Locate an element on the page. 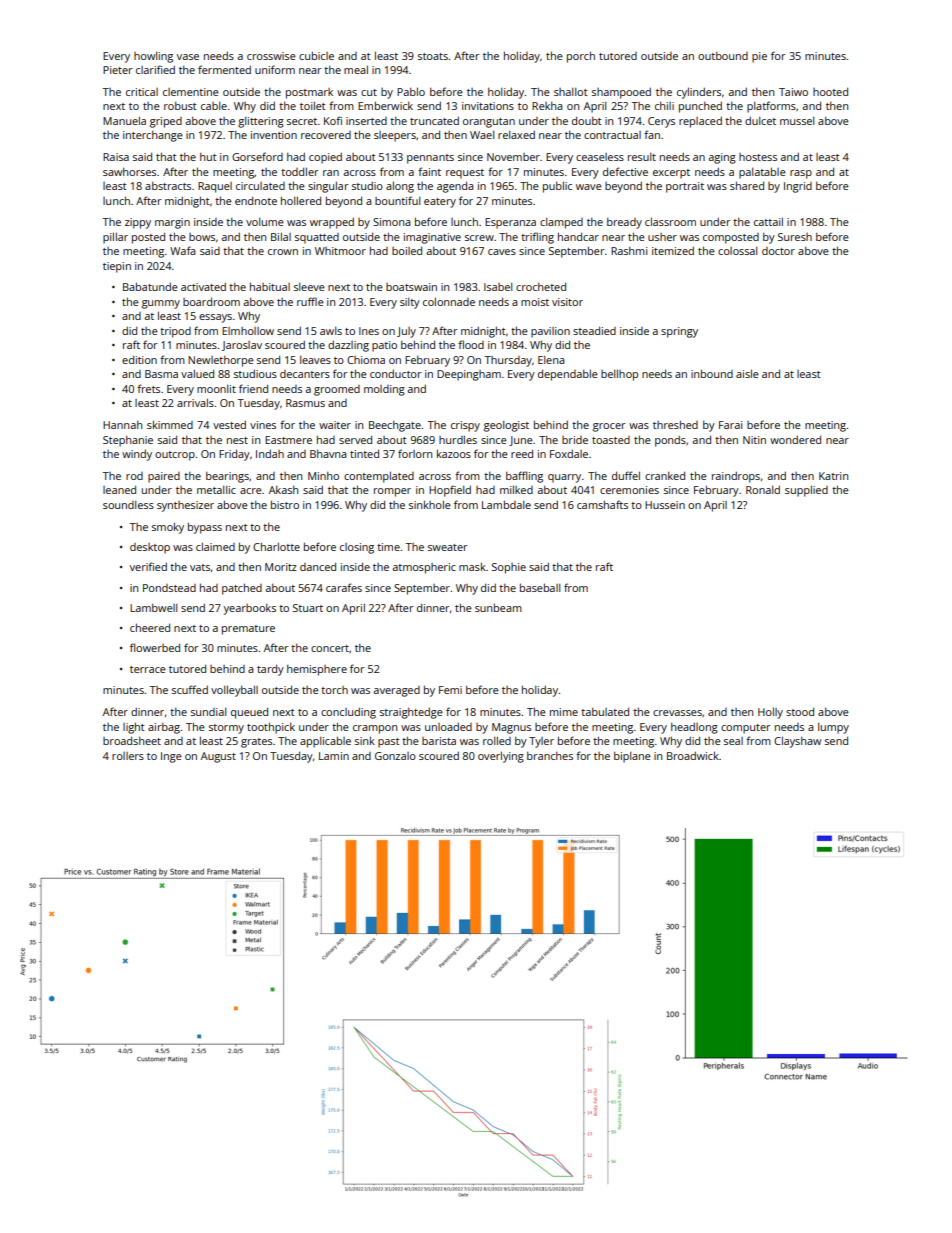 This document has height=1233, width=952. baseball is located at coordinates (540, 587).
